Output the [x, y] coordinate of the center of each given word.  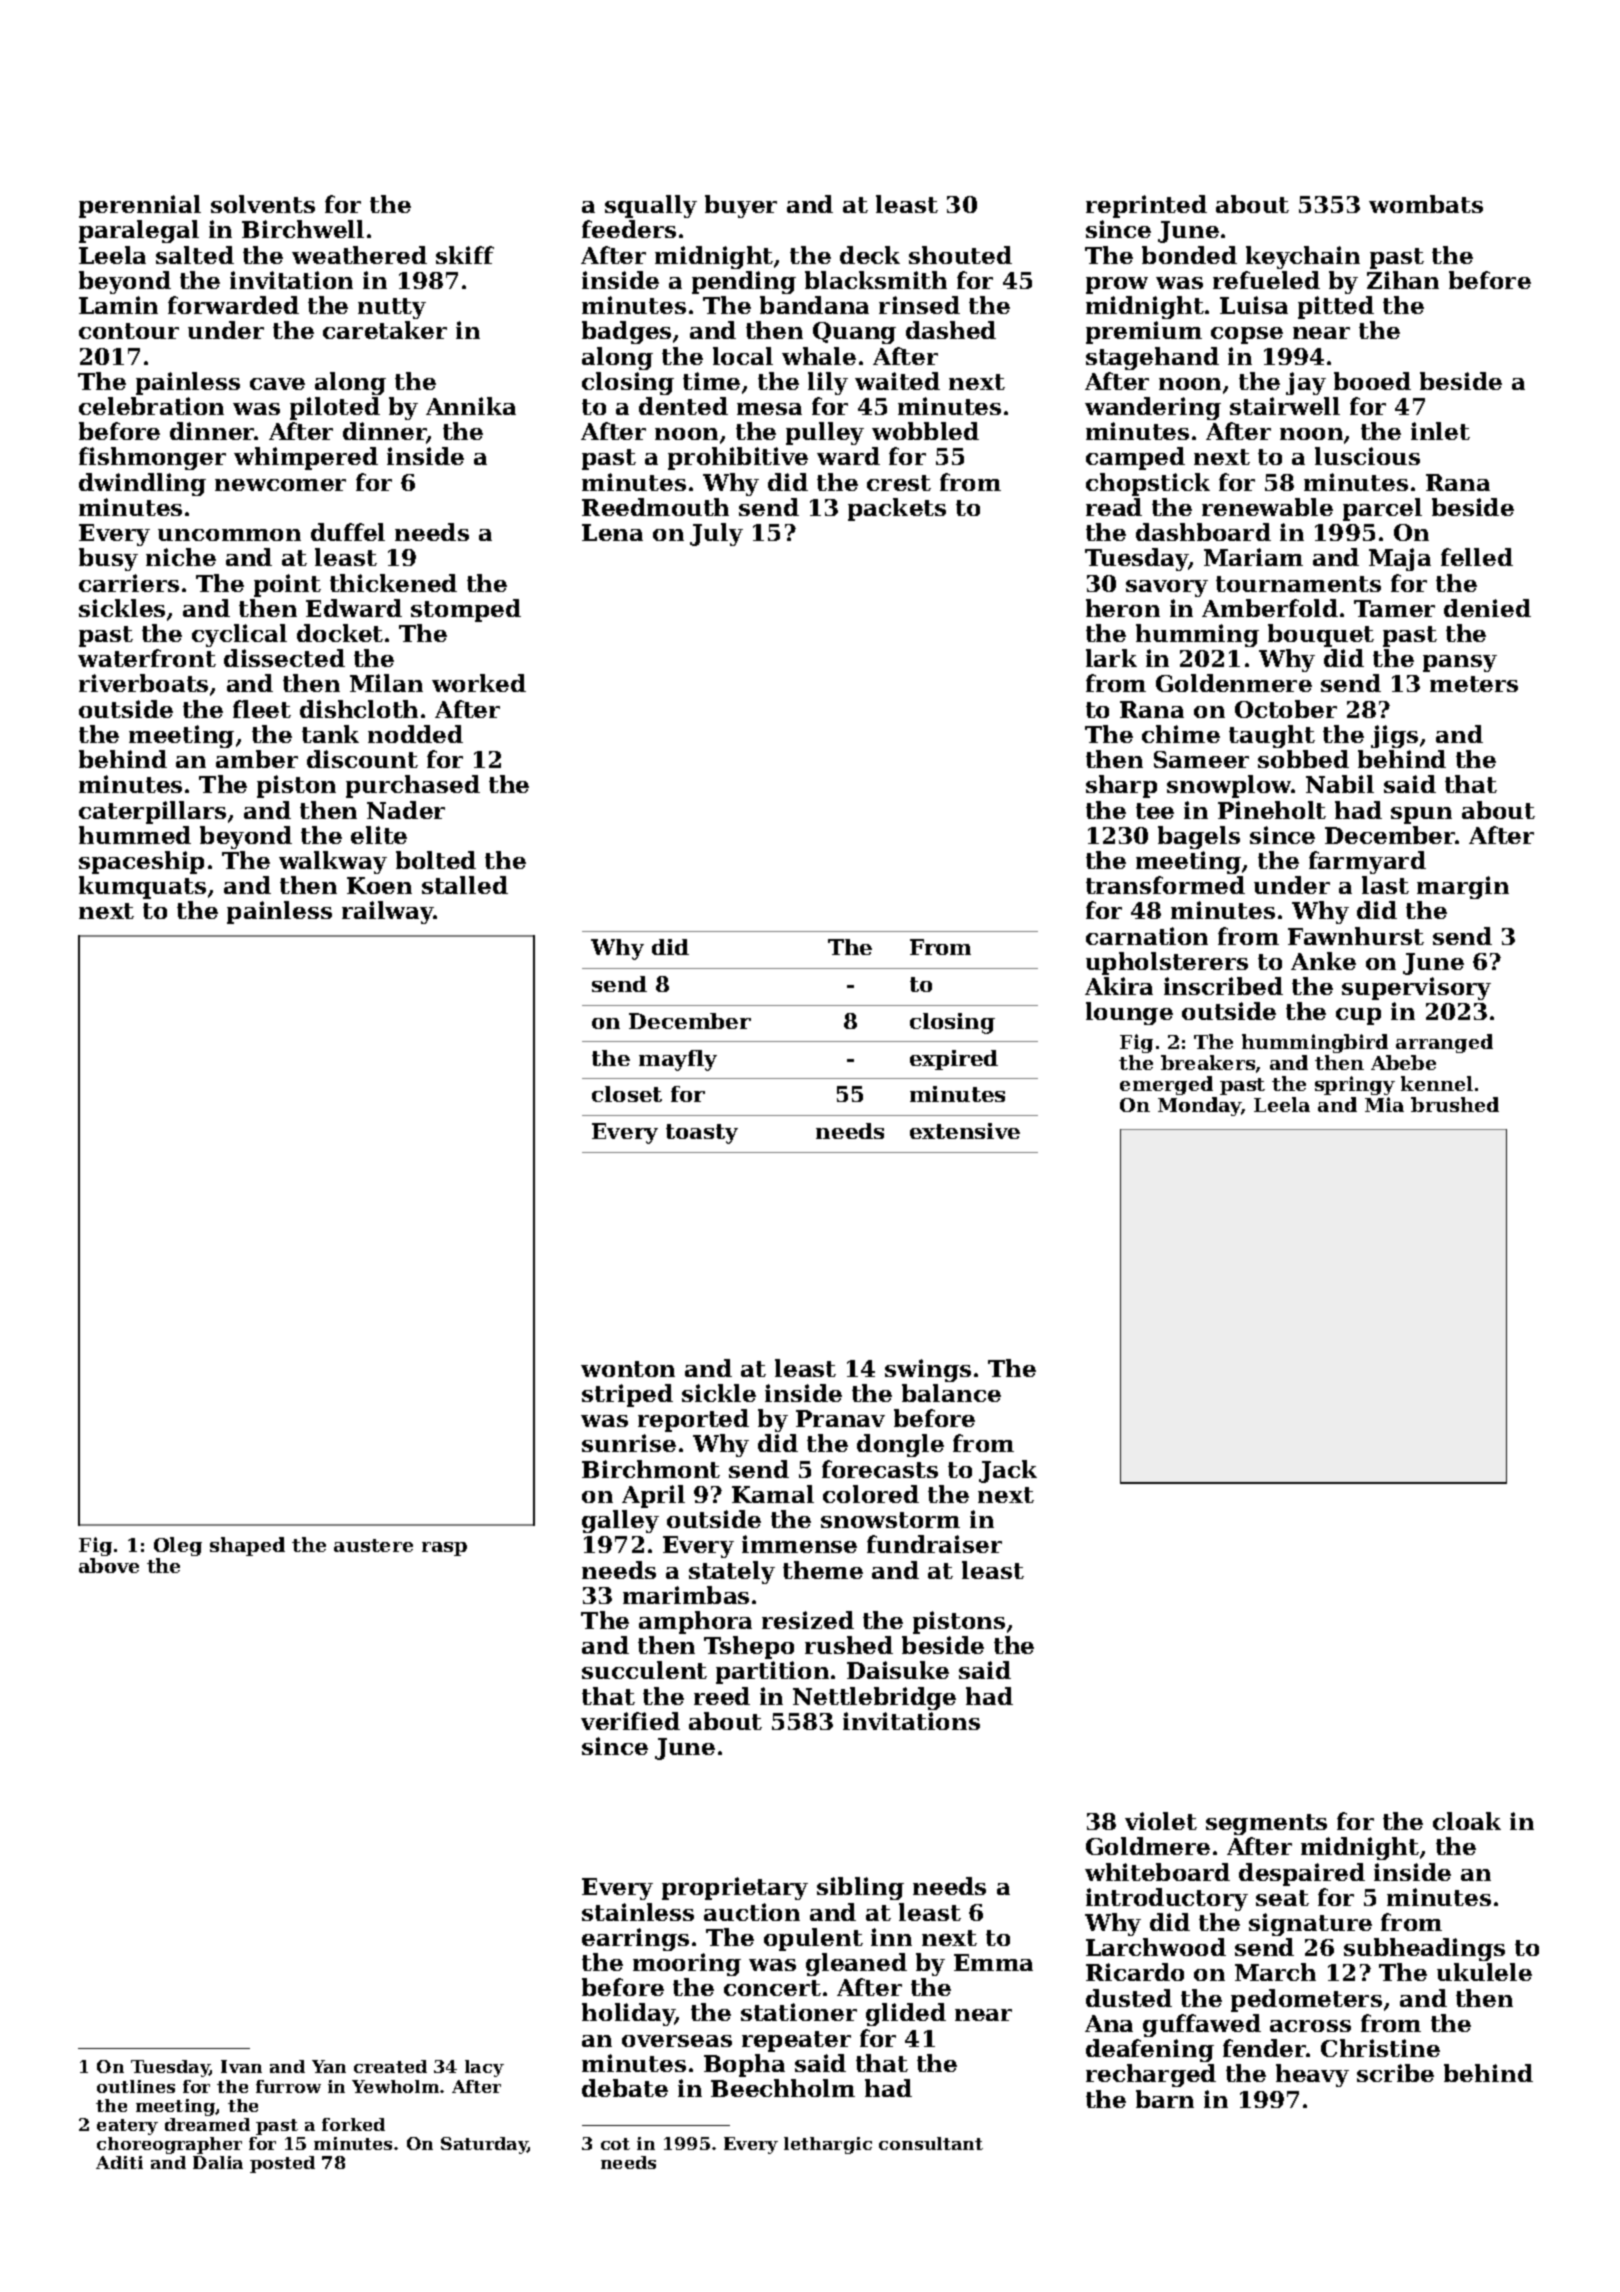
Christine [1380, 2048]
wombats [1426, 204]
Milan [386, 683]
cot [615, 2144]
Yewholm [395, 2086]
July [716, 534]
